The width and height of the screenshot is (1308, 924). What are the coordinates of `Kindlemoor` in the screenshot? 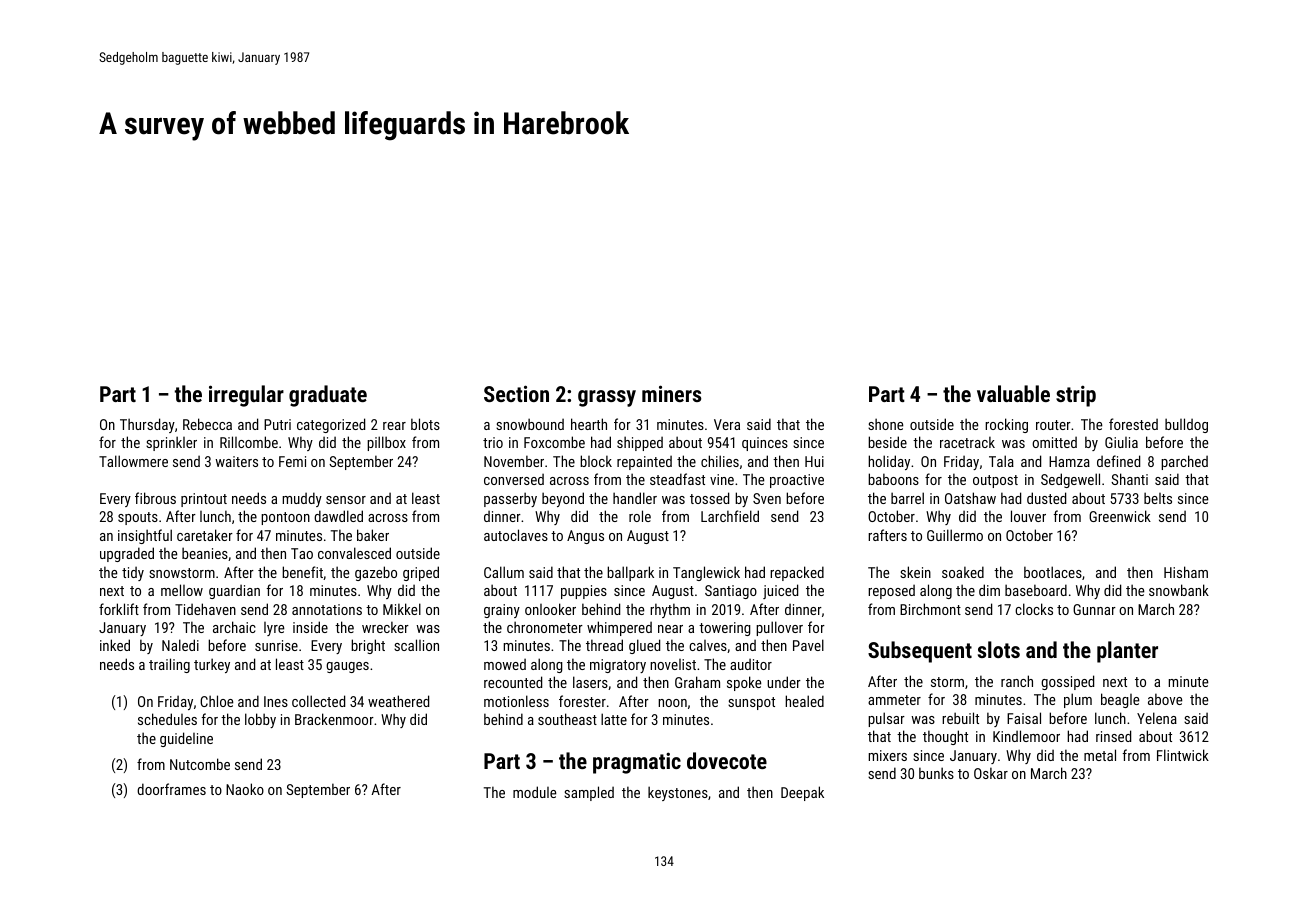 It's located at (1026, 736).
